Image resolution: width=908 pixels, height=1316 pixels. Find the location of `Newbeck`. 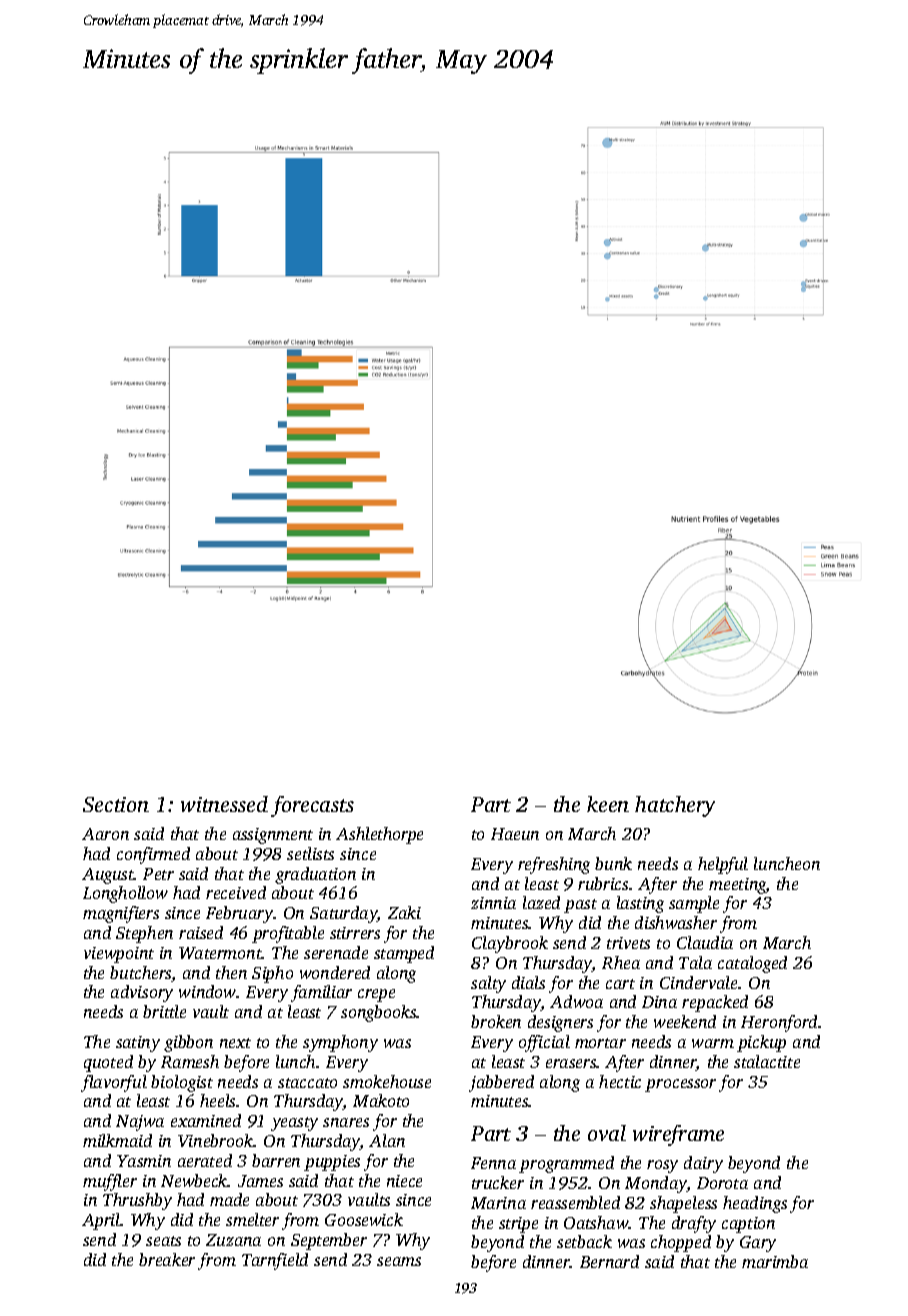

Newbeck is located at coordinates (194, 1180).
